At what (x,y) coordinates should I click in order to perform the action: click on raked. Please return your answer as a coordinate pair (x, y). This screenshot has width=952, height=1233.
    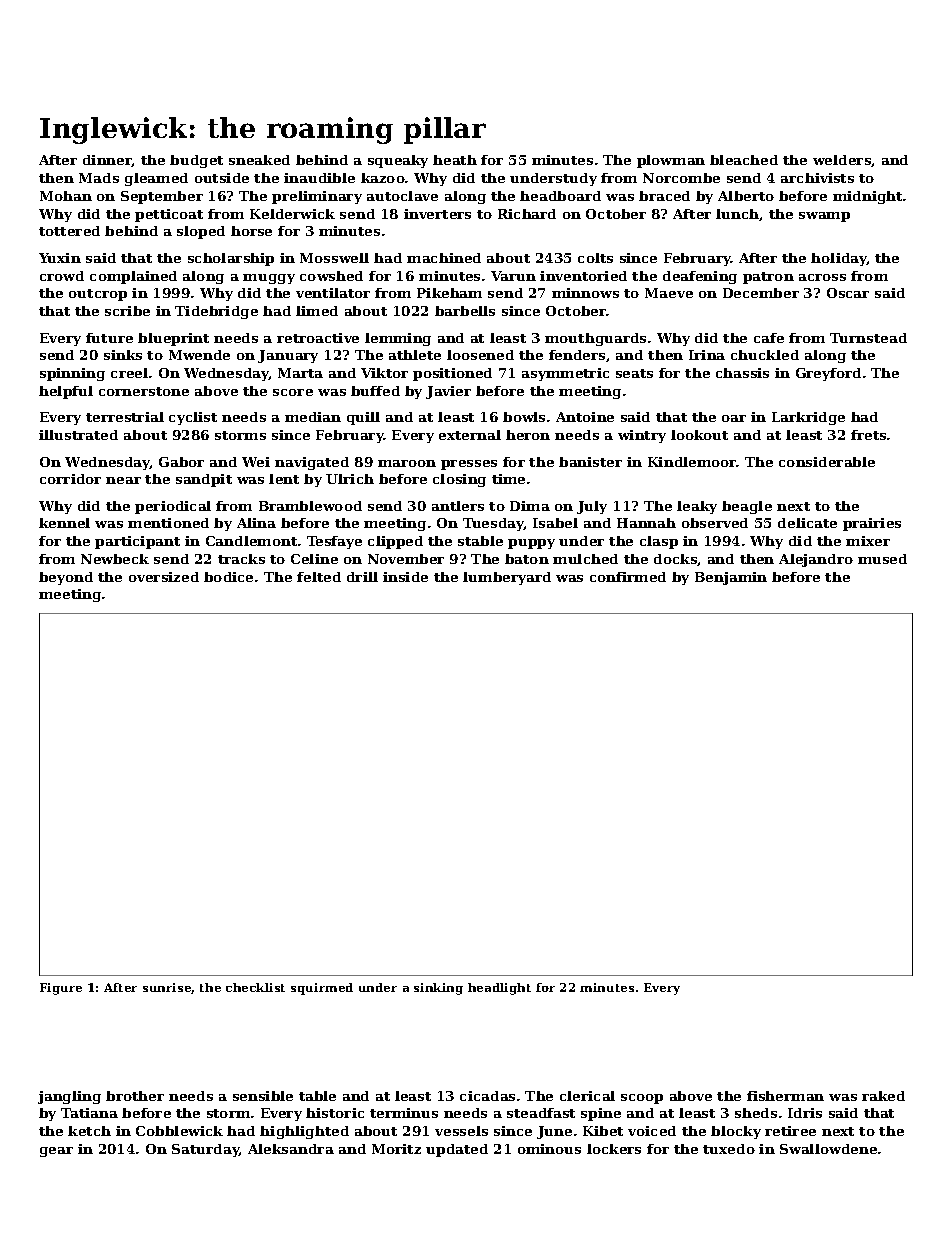
    Looking at the image, I should click on (883, 1096).
